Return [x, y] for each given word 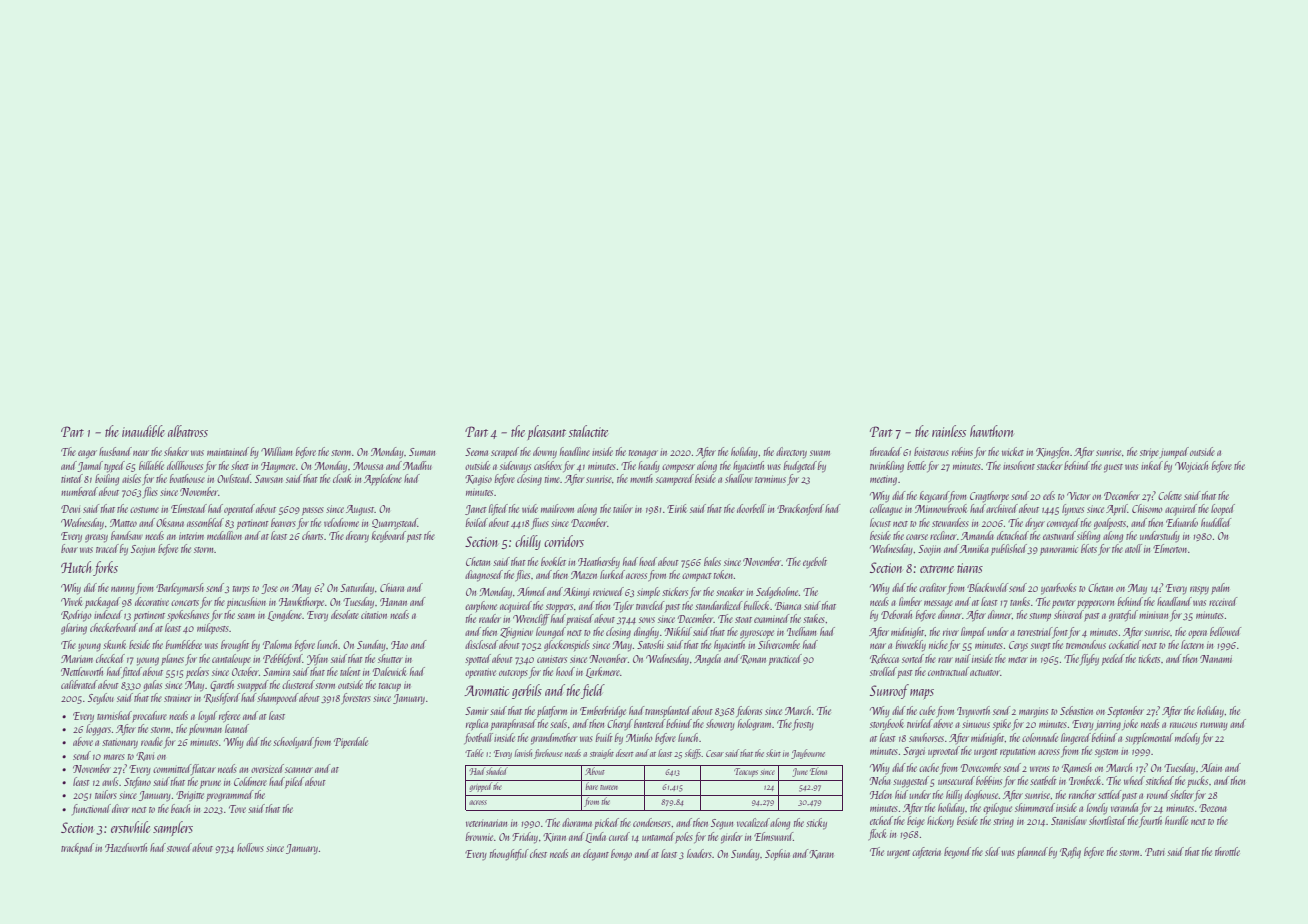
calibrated [79, 684]
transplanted [668, 711]
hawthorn [991, 431]
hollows [250, 847]
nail [963, 658]
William [276, 451]
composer [678, 468]
